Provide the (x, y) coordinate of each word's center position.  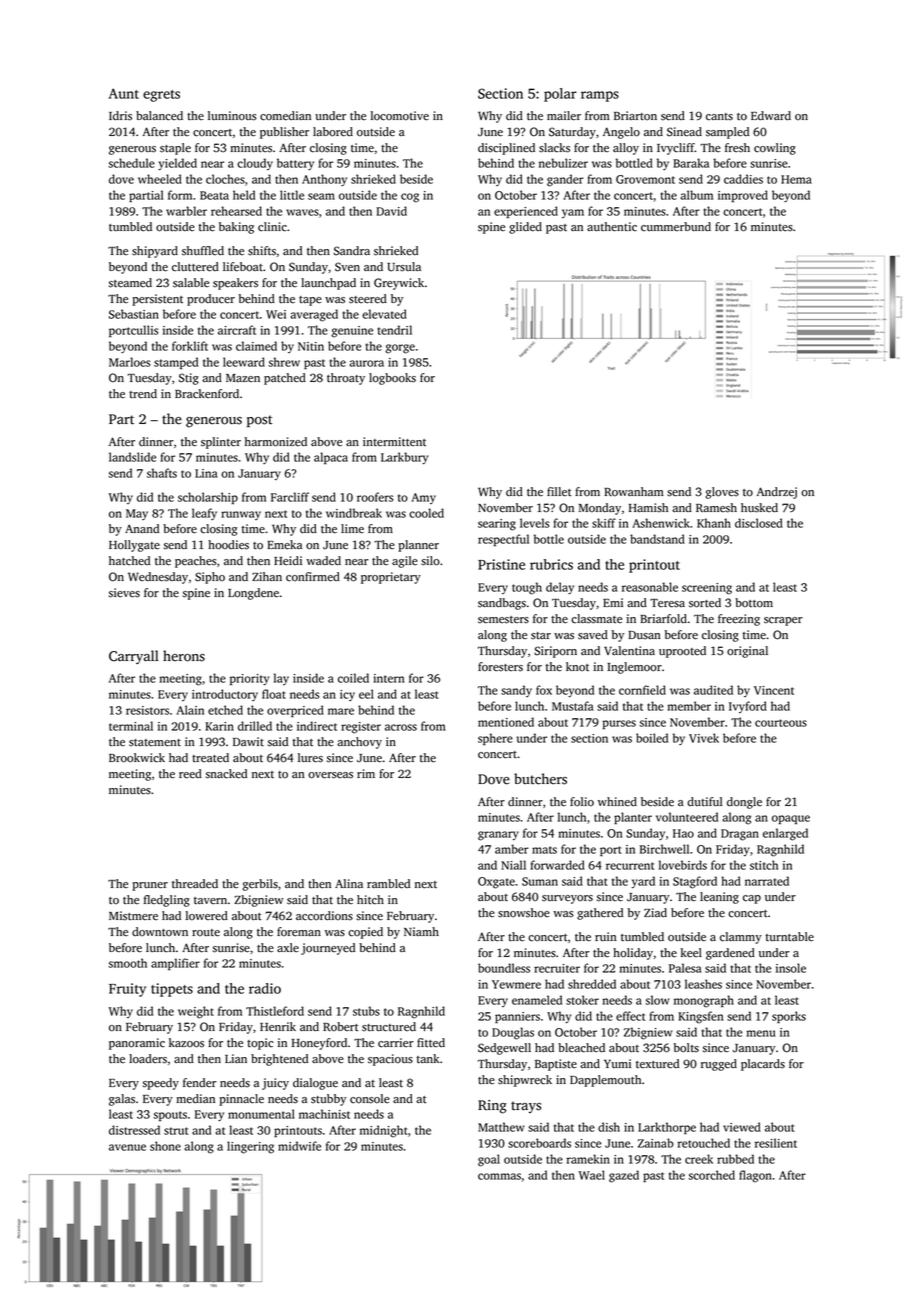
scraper (783, 621)
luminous (232, 116)
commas (499, 1176)
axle (288, 948)
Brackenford (207, 394)
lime (352, 529)
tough (527, 588)
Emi (613, 602)
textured (657, 1064)
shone (165, 1146)
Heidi (288, 561)
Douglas (513, 1033)
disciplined (506, 149)
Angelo (621, 133)
